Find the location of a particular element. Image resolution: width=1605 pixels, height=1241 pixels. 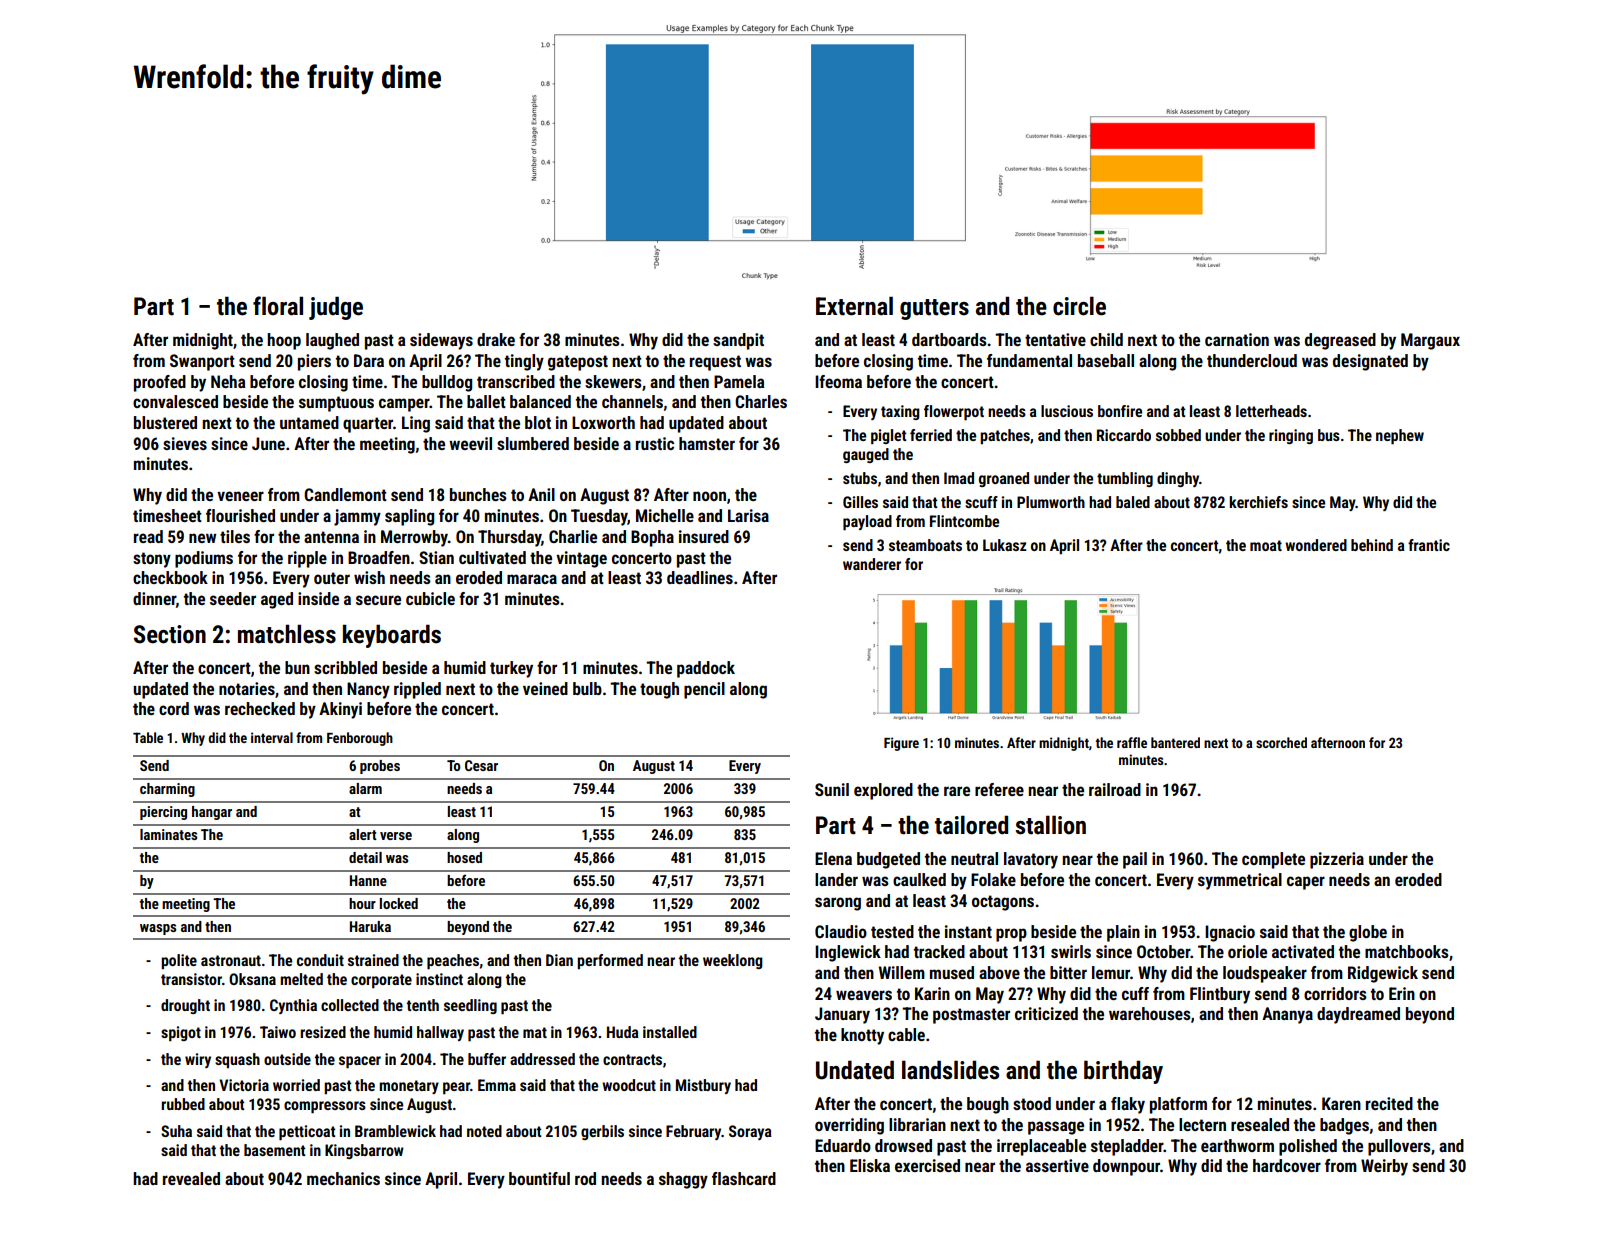

Pamela is located at coordinates (739, 381).
